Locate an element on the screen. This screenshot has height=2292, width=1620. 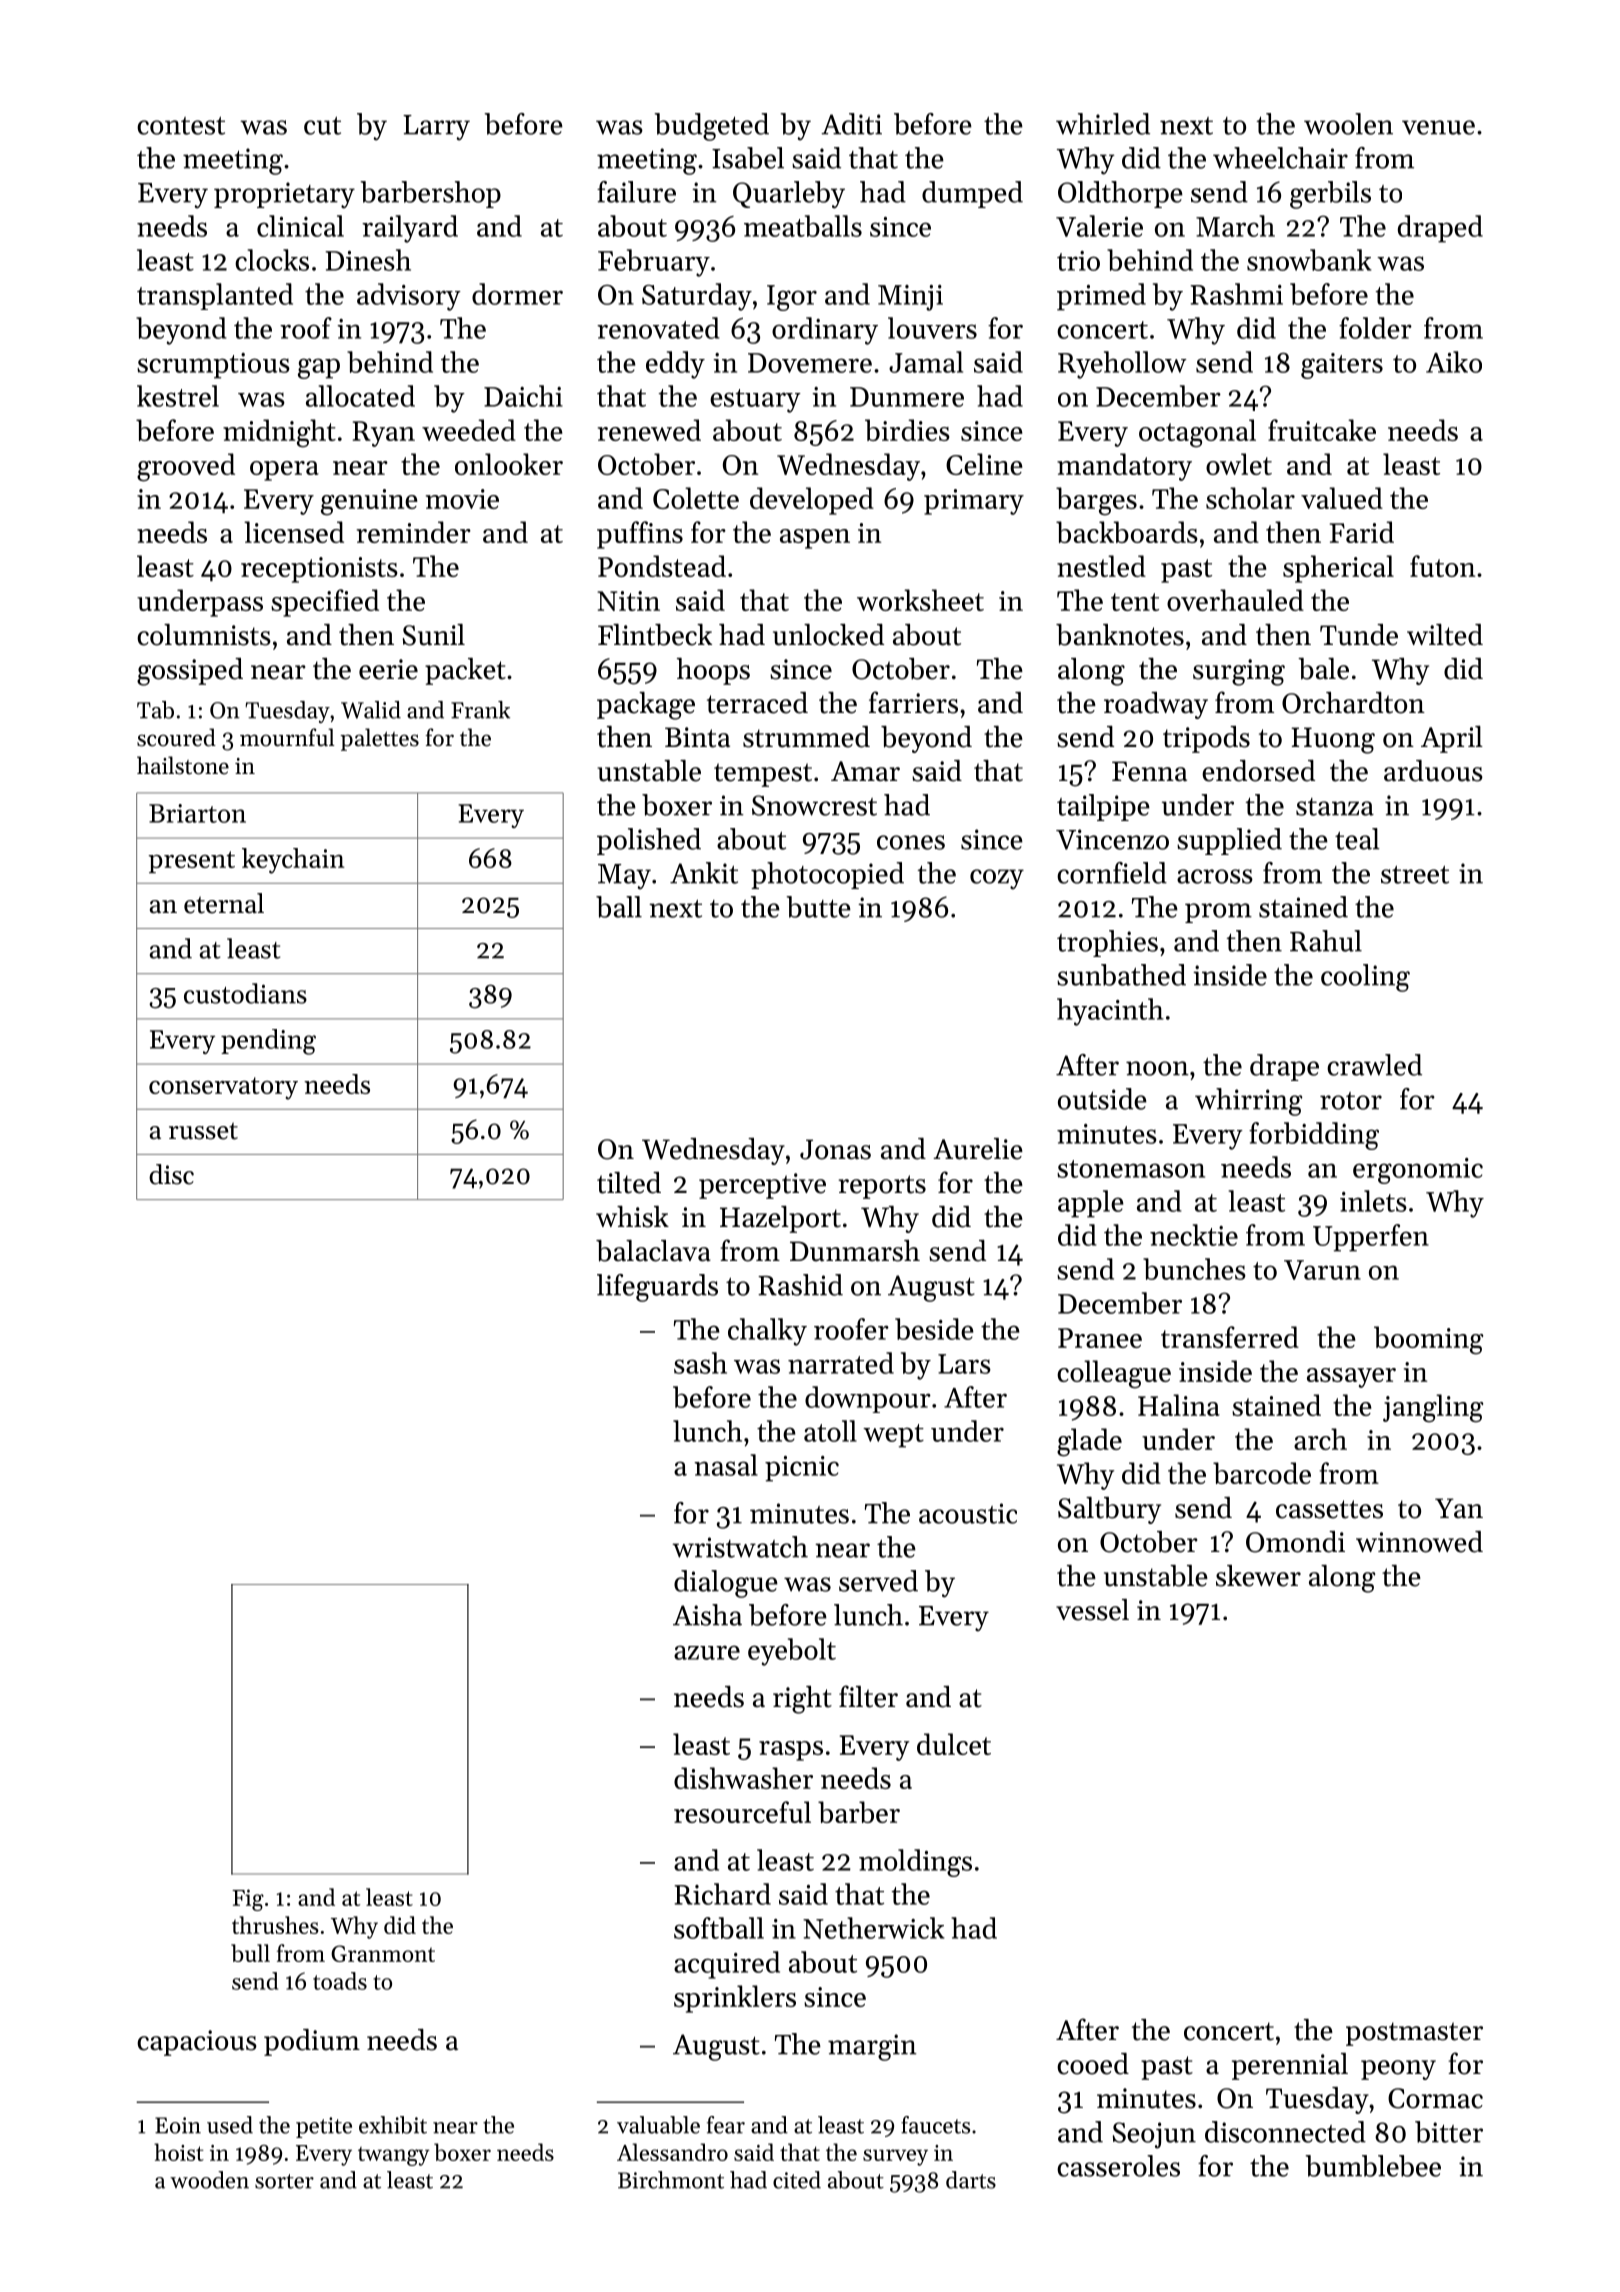
contest is located at coordinates (181, 126).
